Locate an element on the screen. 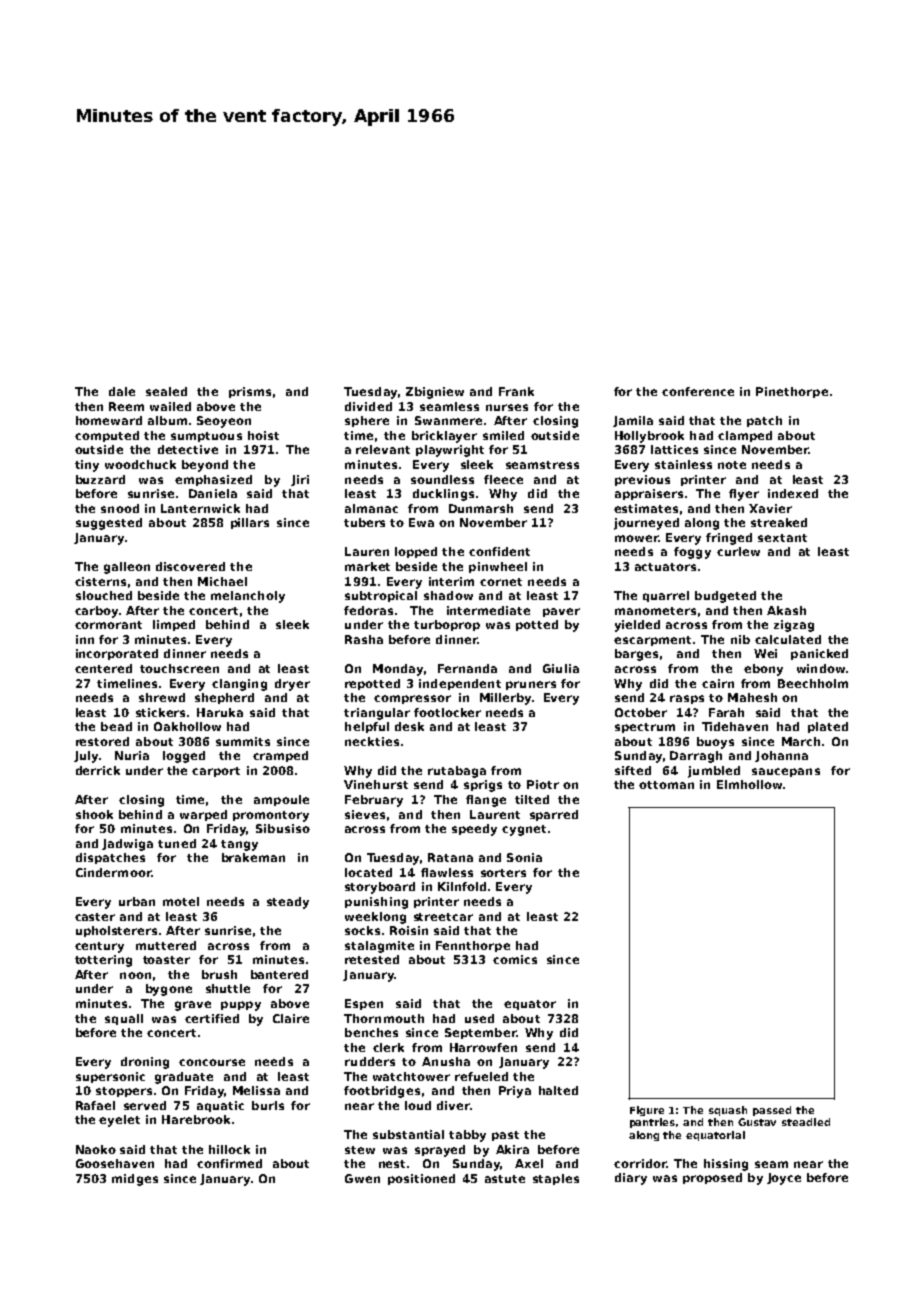  Akash is located at coordinates (786, 610).
